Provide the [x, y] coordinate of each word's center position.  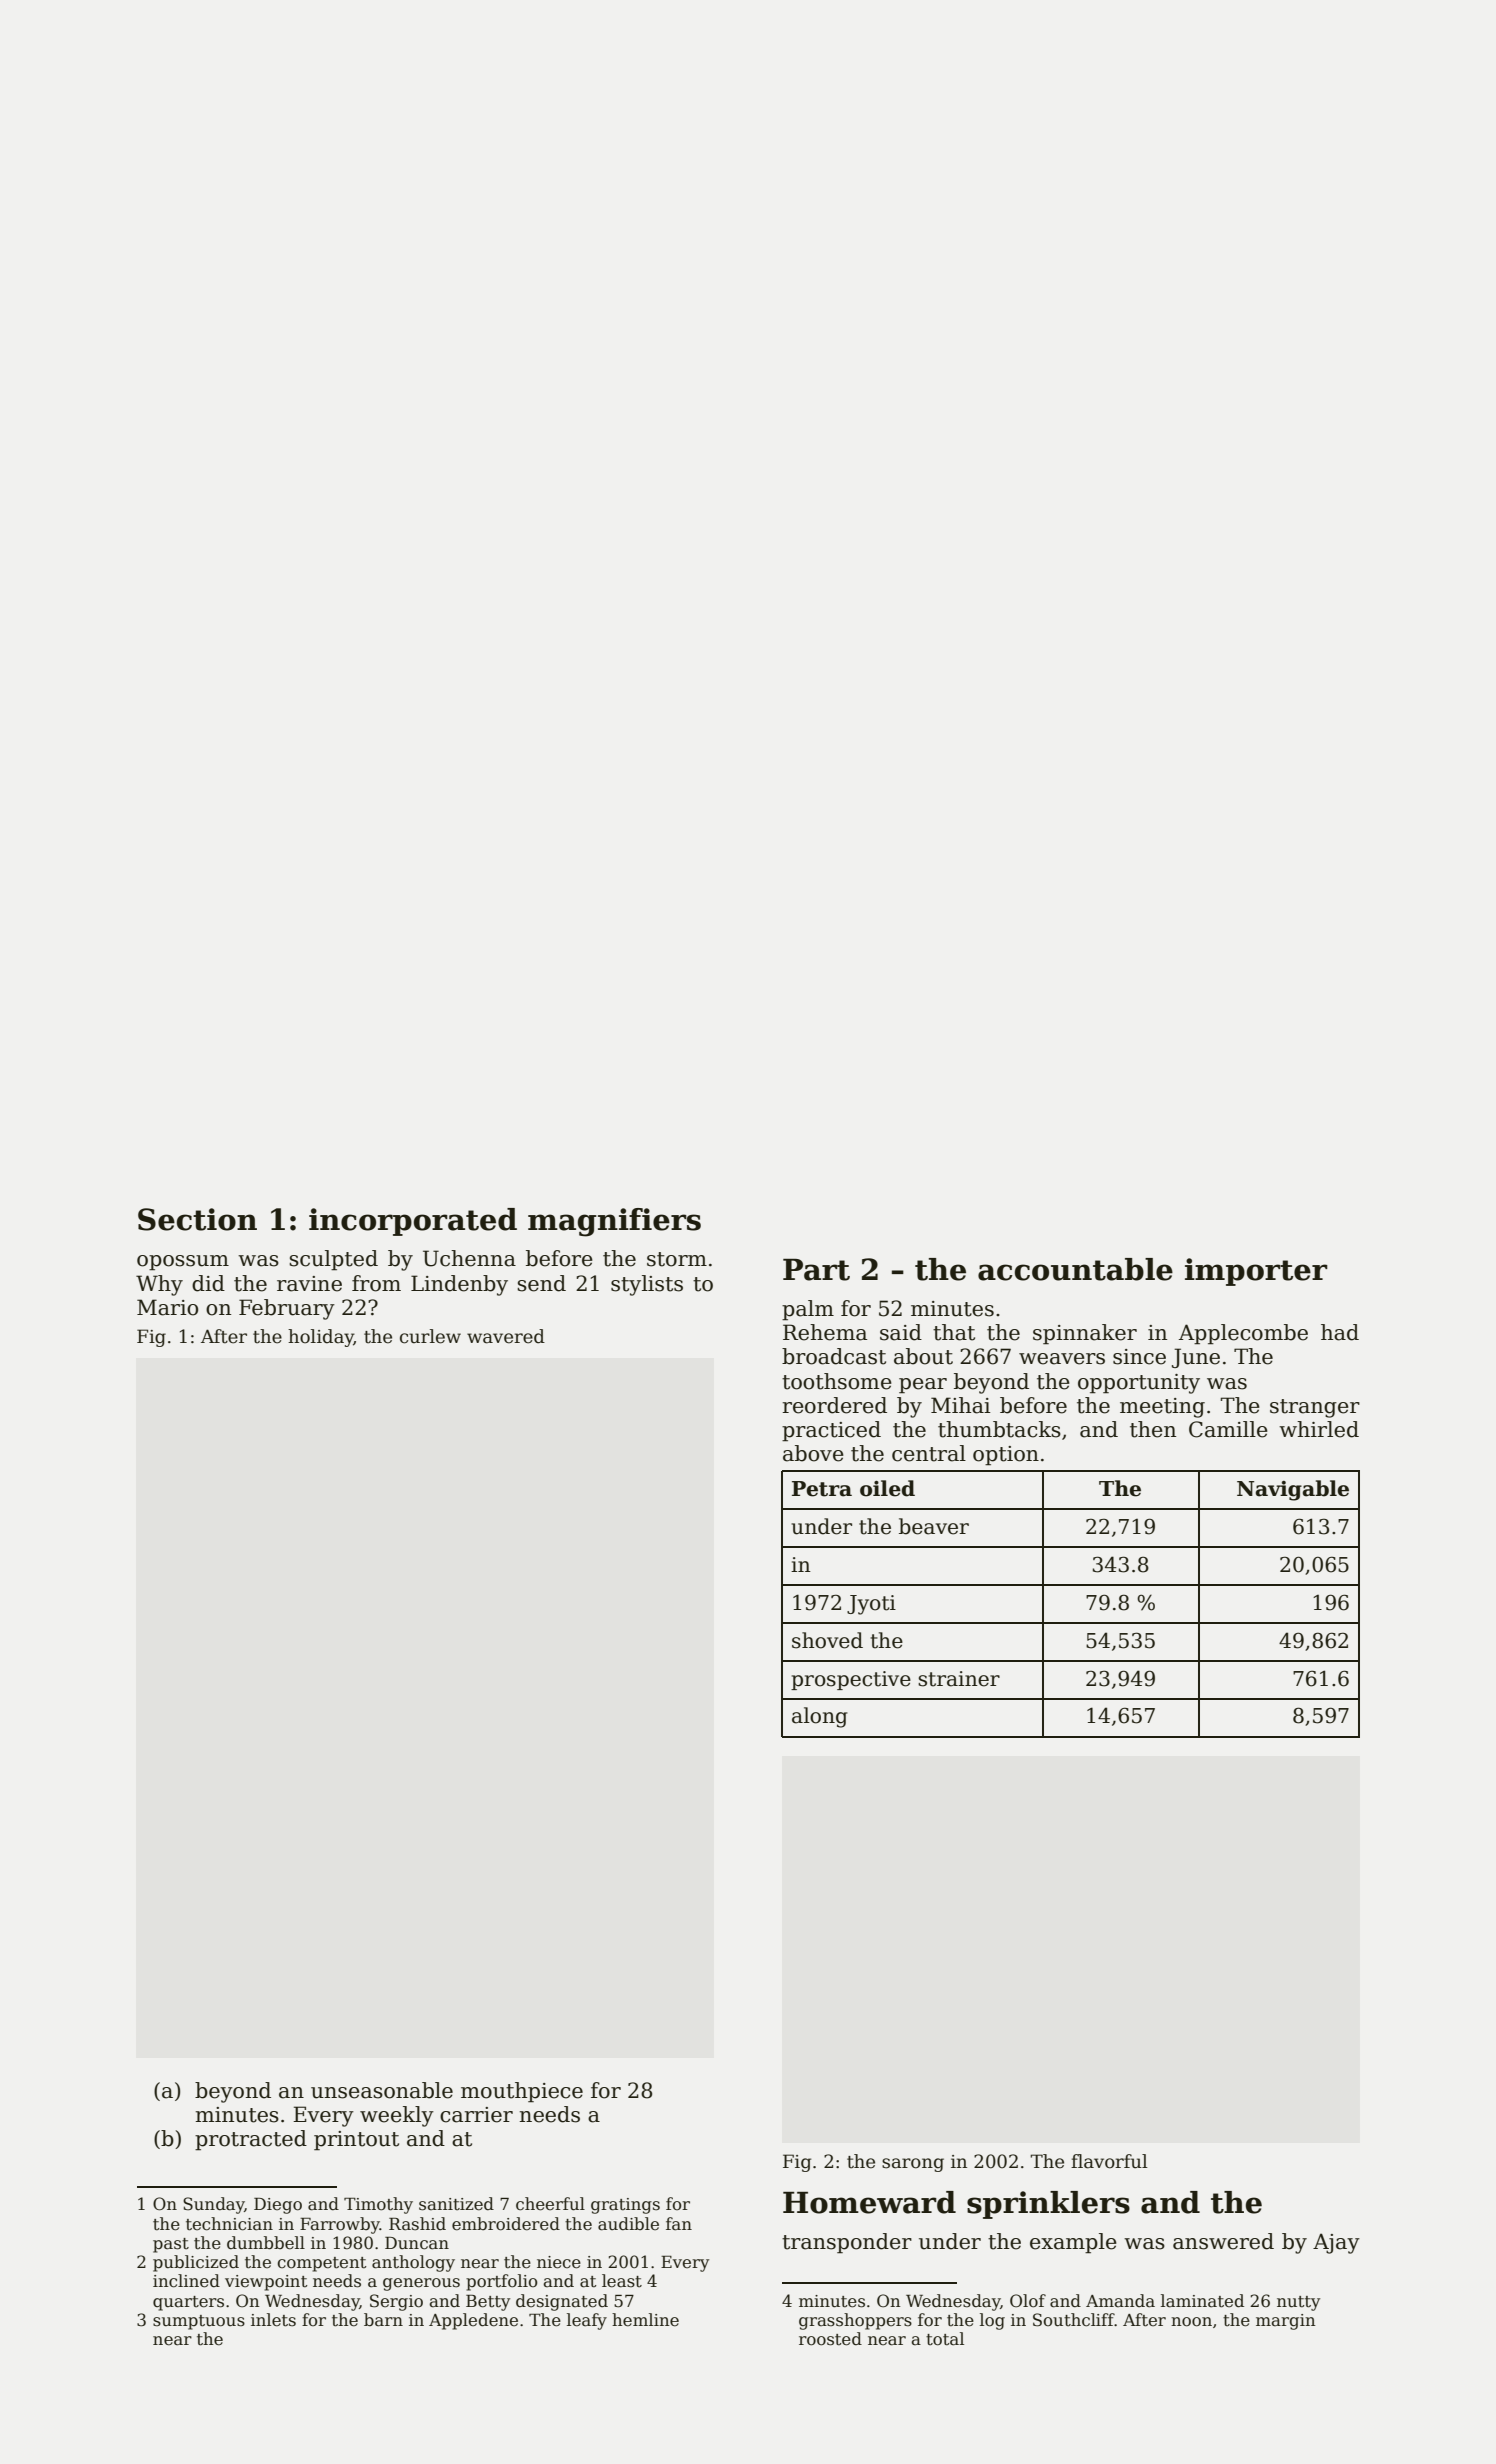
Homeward [869, 2202]
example [1073, 2243]
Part [816, 1270]
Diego [278, 2206]
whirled [1319, 1429]
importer [1256, 1272]
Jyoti [871, 1605]
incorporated [413, 1222]
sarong [913, 2165]
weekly [397, 2116]
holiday [321, 1338]
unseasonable [382, 2090]
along [820, 1717]
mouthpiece [522, 2092]
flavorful [1109, 2161]
